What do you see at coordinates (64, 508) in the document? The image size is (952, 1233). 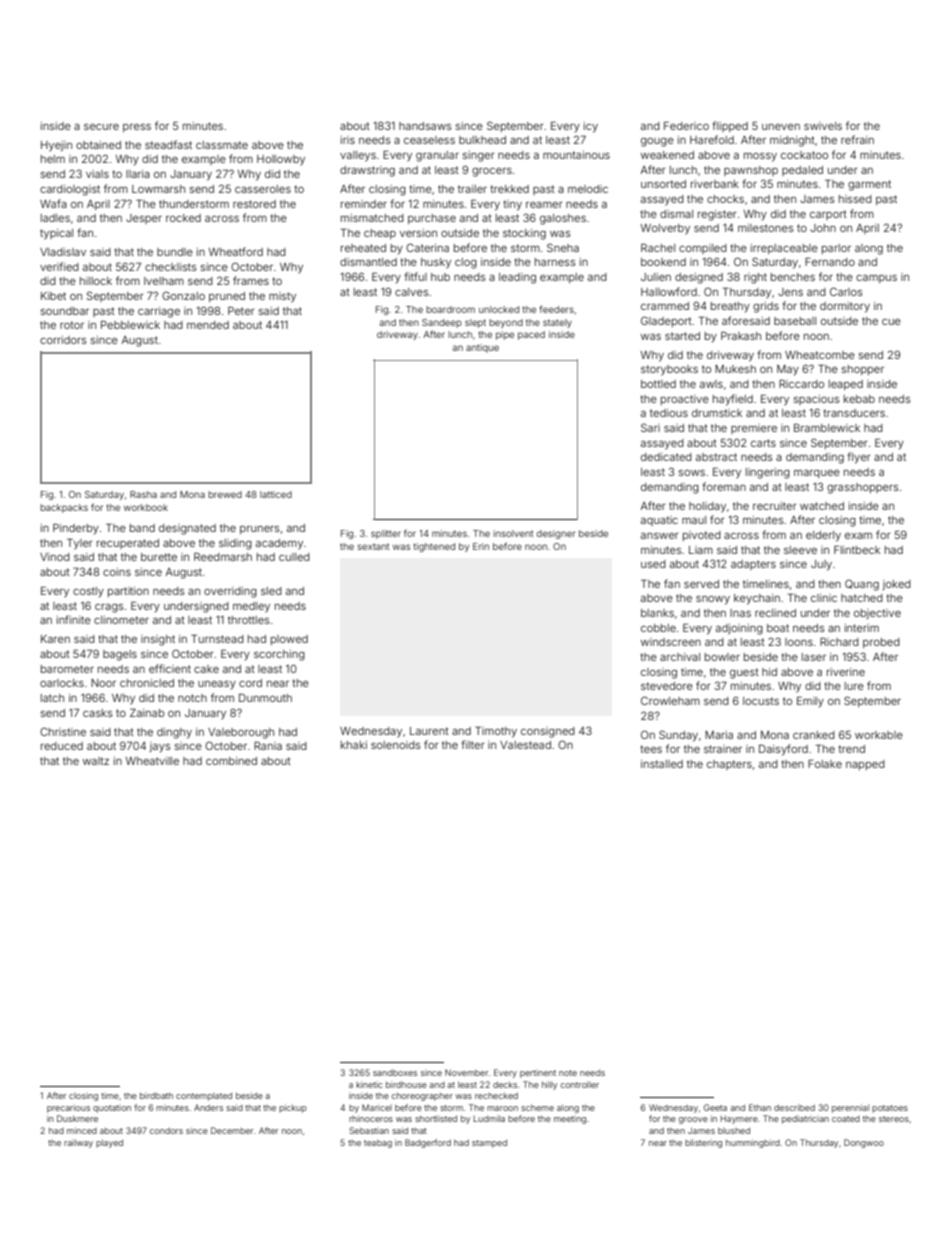 I see `backpacks` at bounding box center [64, 508].
